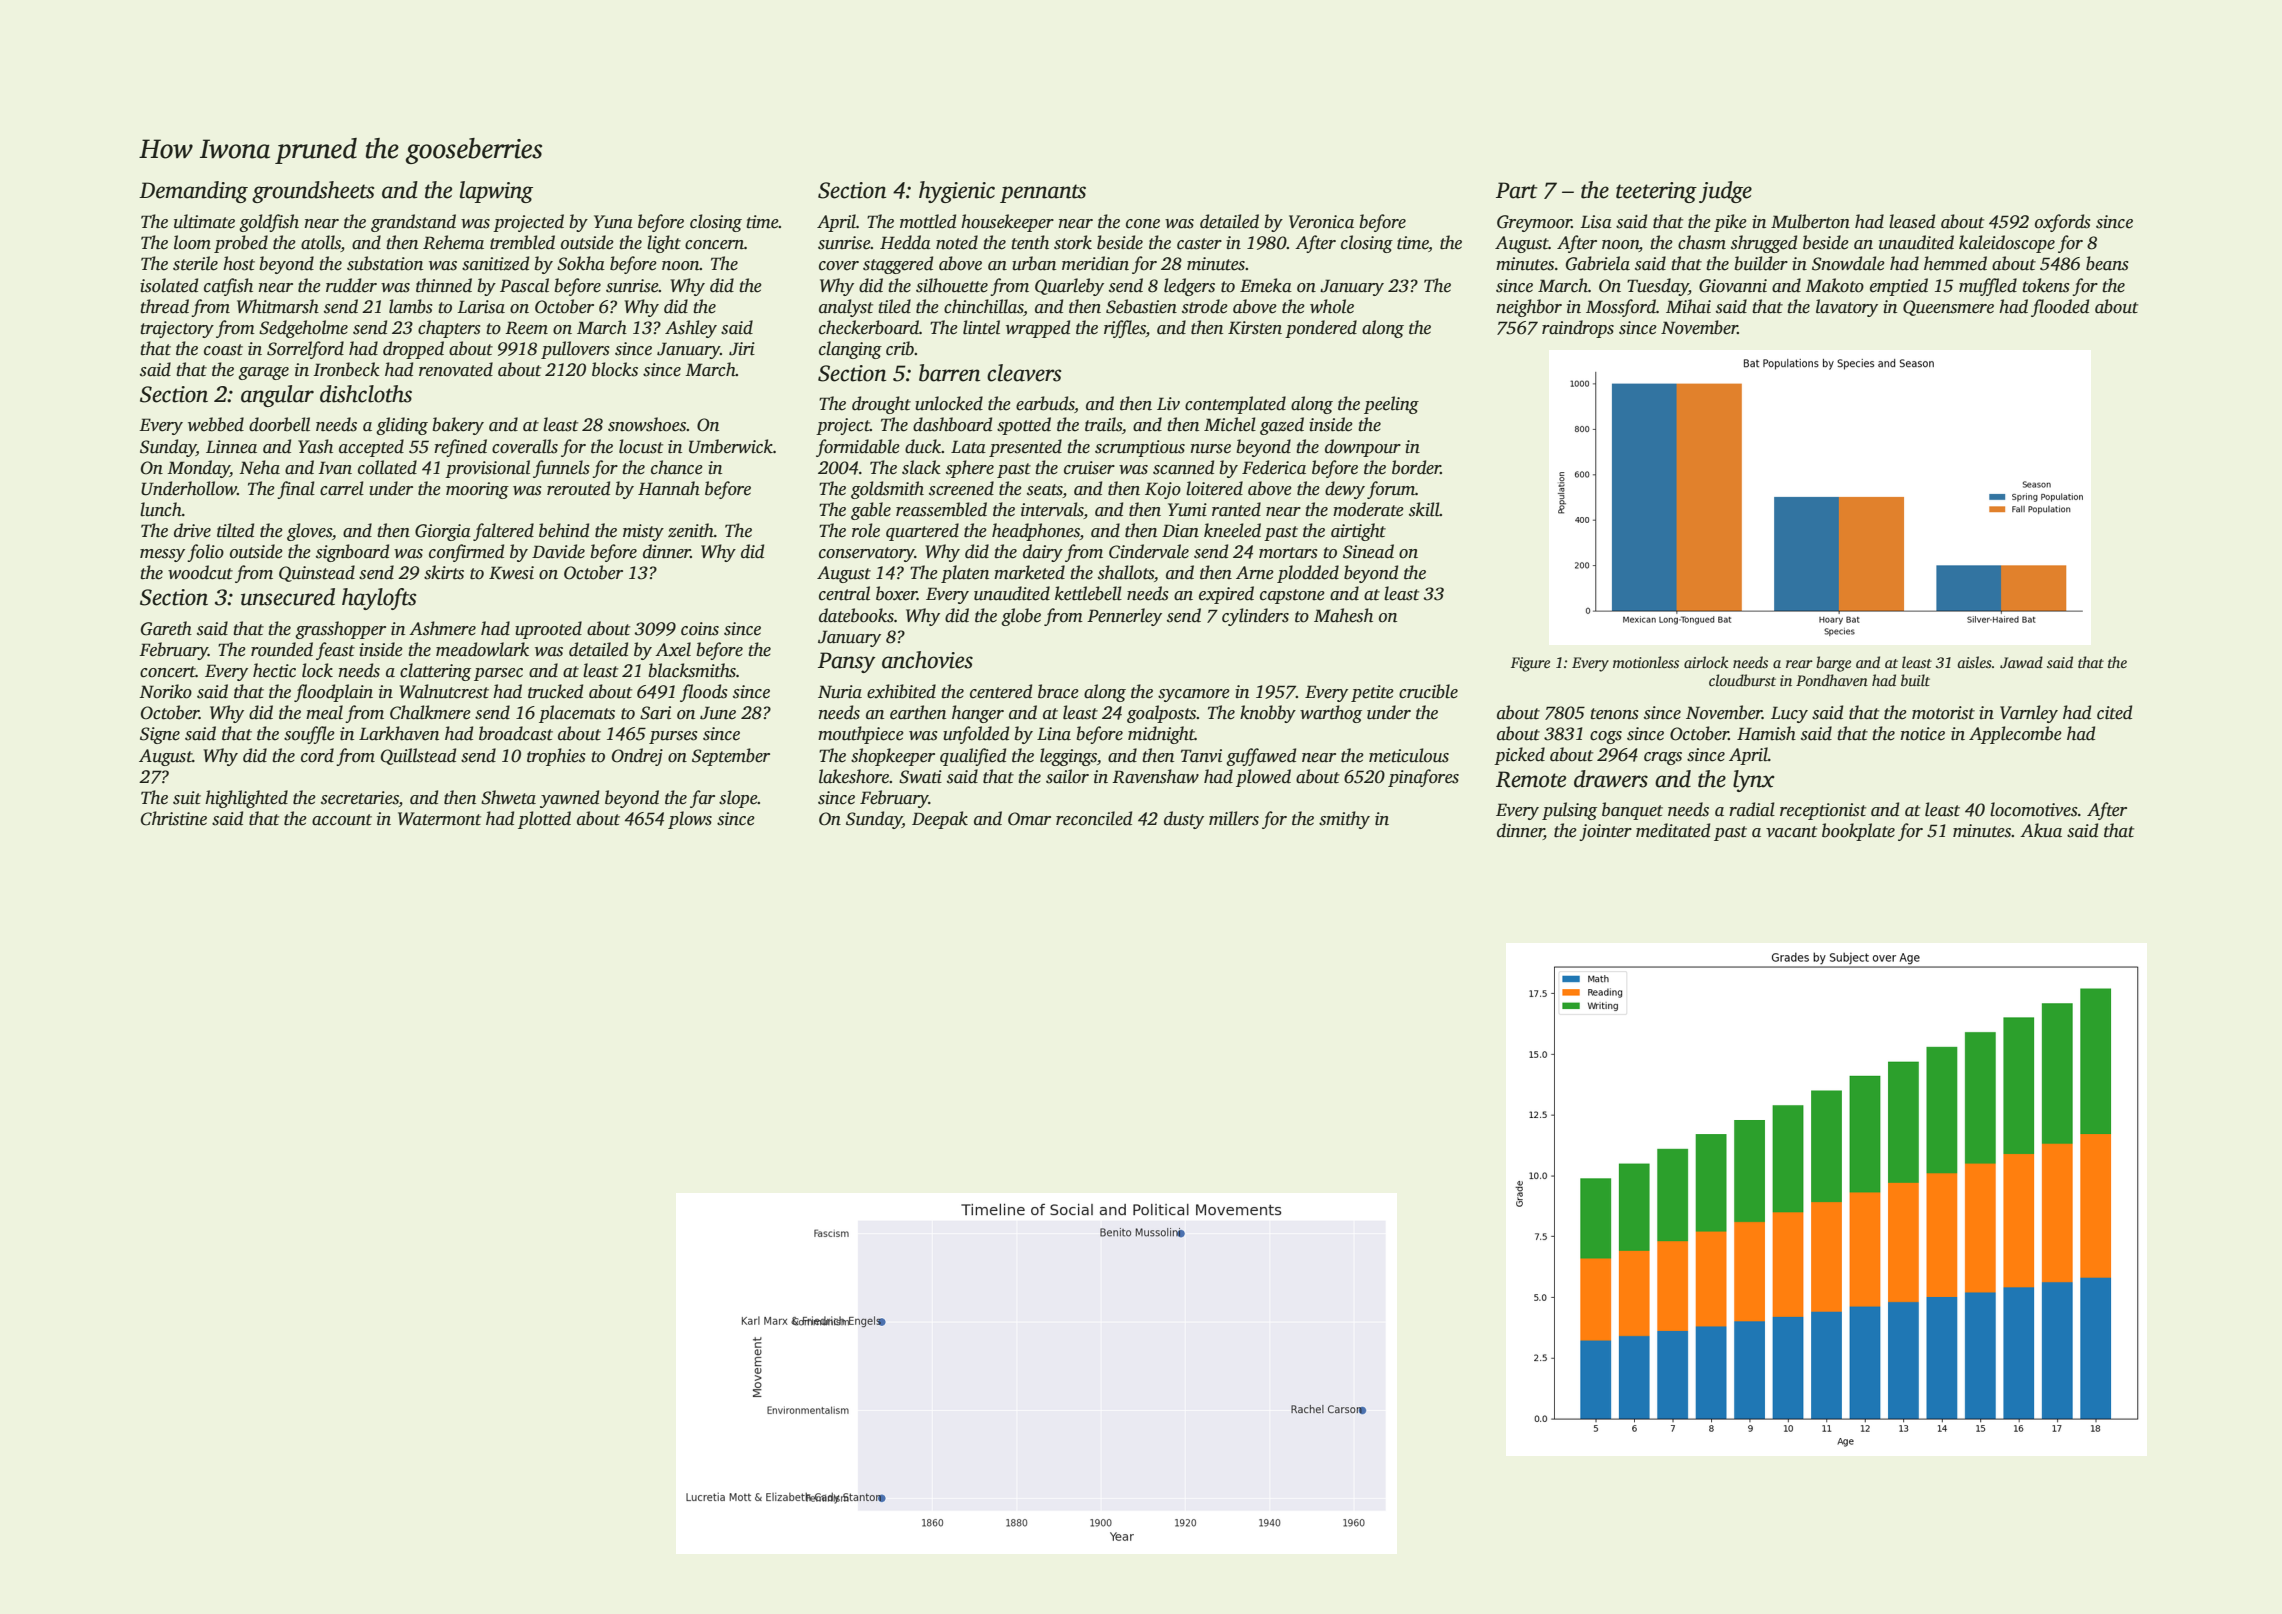 The height and width of the image is (1614, 2282). I want to click on secretaries, so click(360, 799).
